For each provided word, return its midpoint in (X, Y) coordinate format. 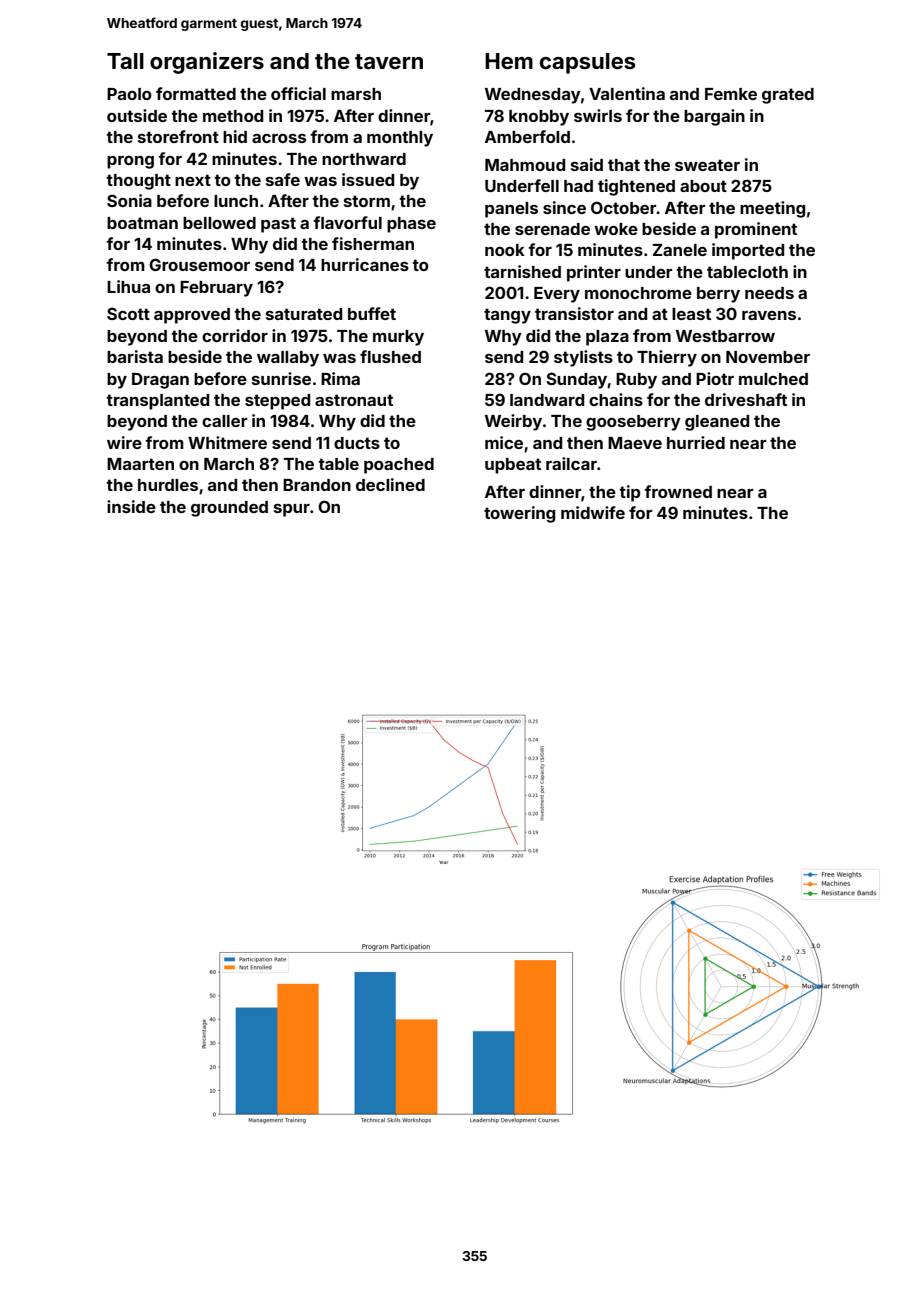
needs (769, 293)
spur (292, 510)
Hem (509, 61)
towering (520, 514)
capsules (588, 63)
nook (505, 250)
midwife (593, 512)
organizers (207, 63)
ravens (769, 315)
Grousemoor (199, 264)
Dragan (160, 380)
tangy (507, 316)
